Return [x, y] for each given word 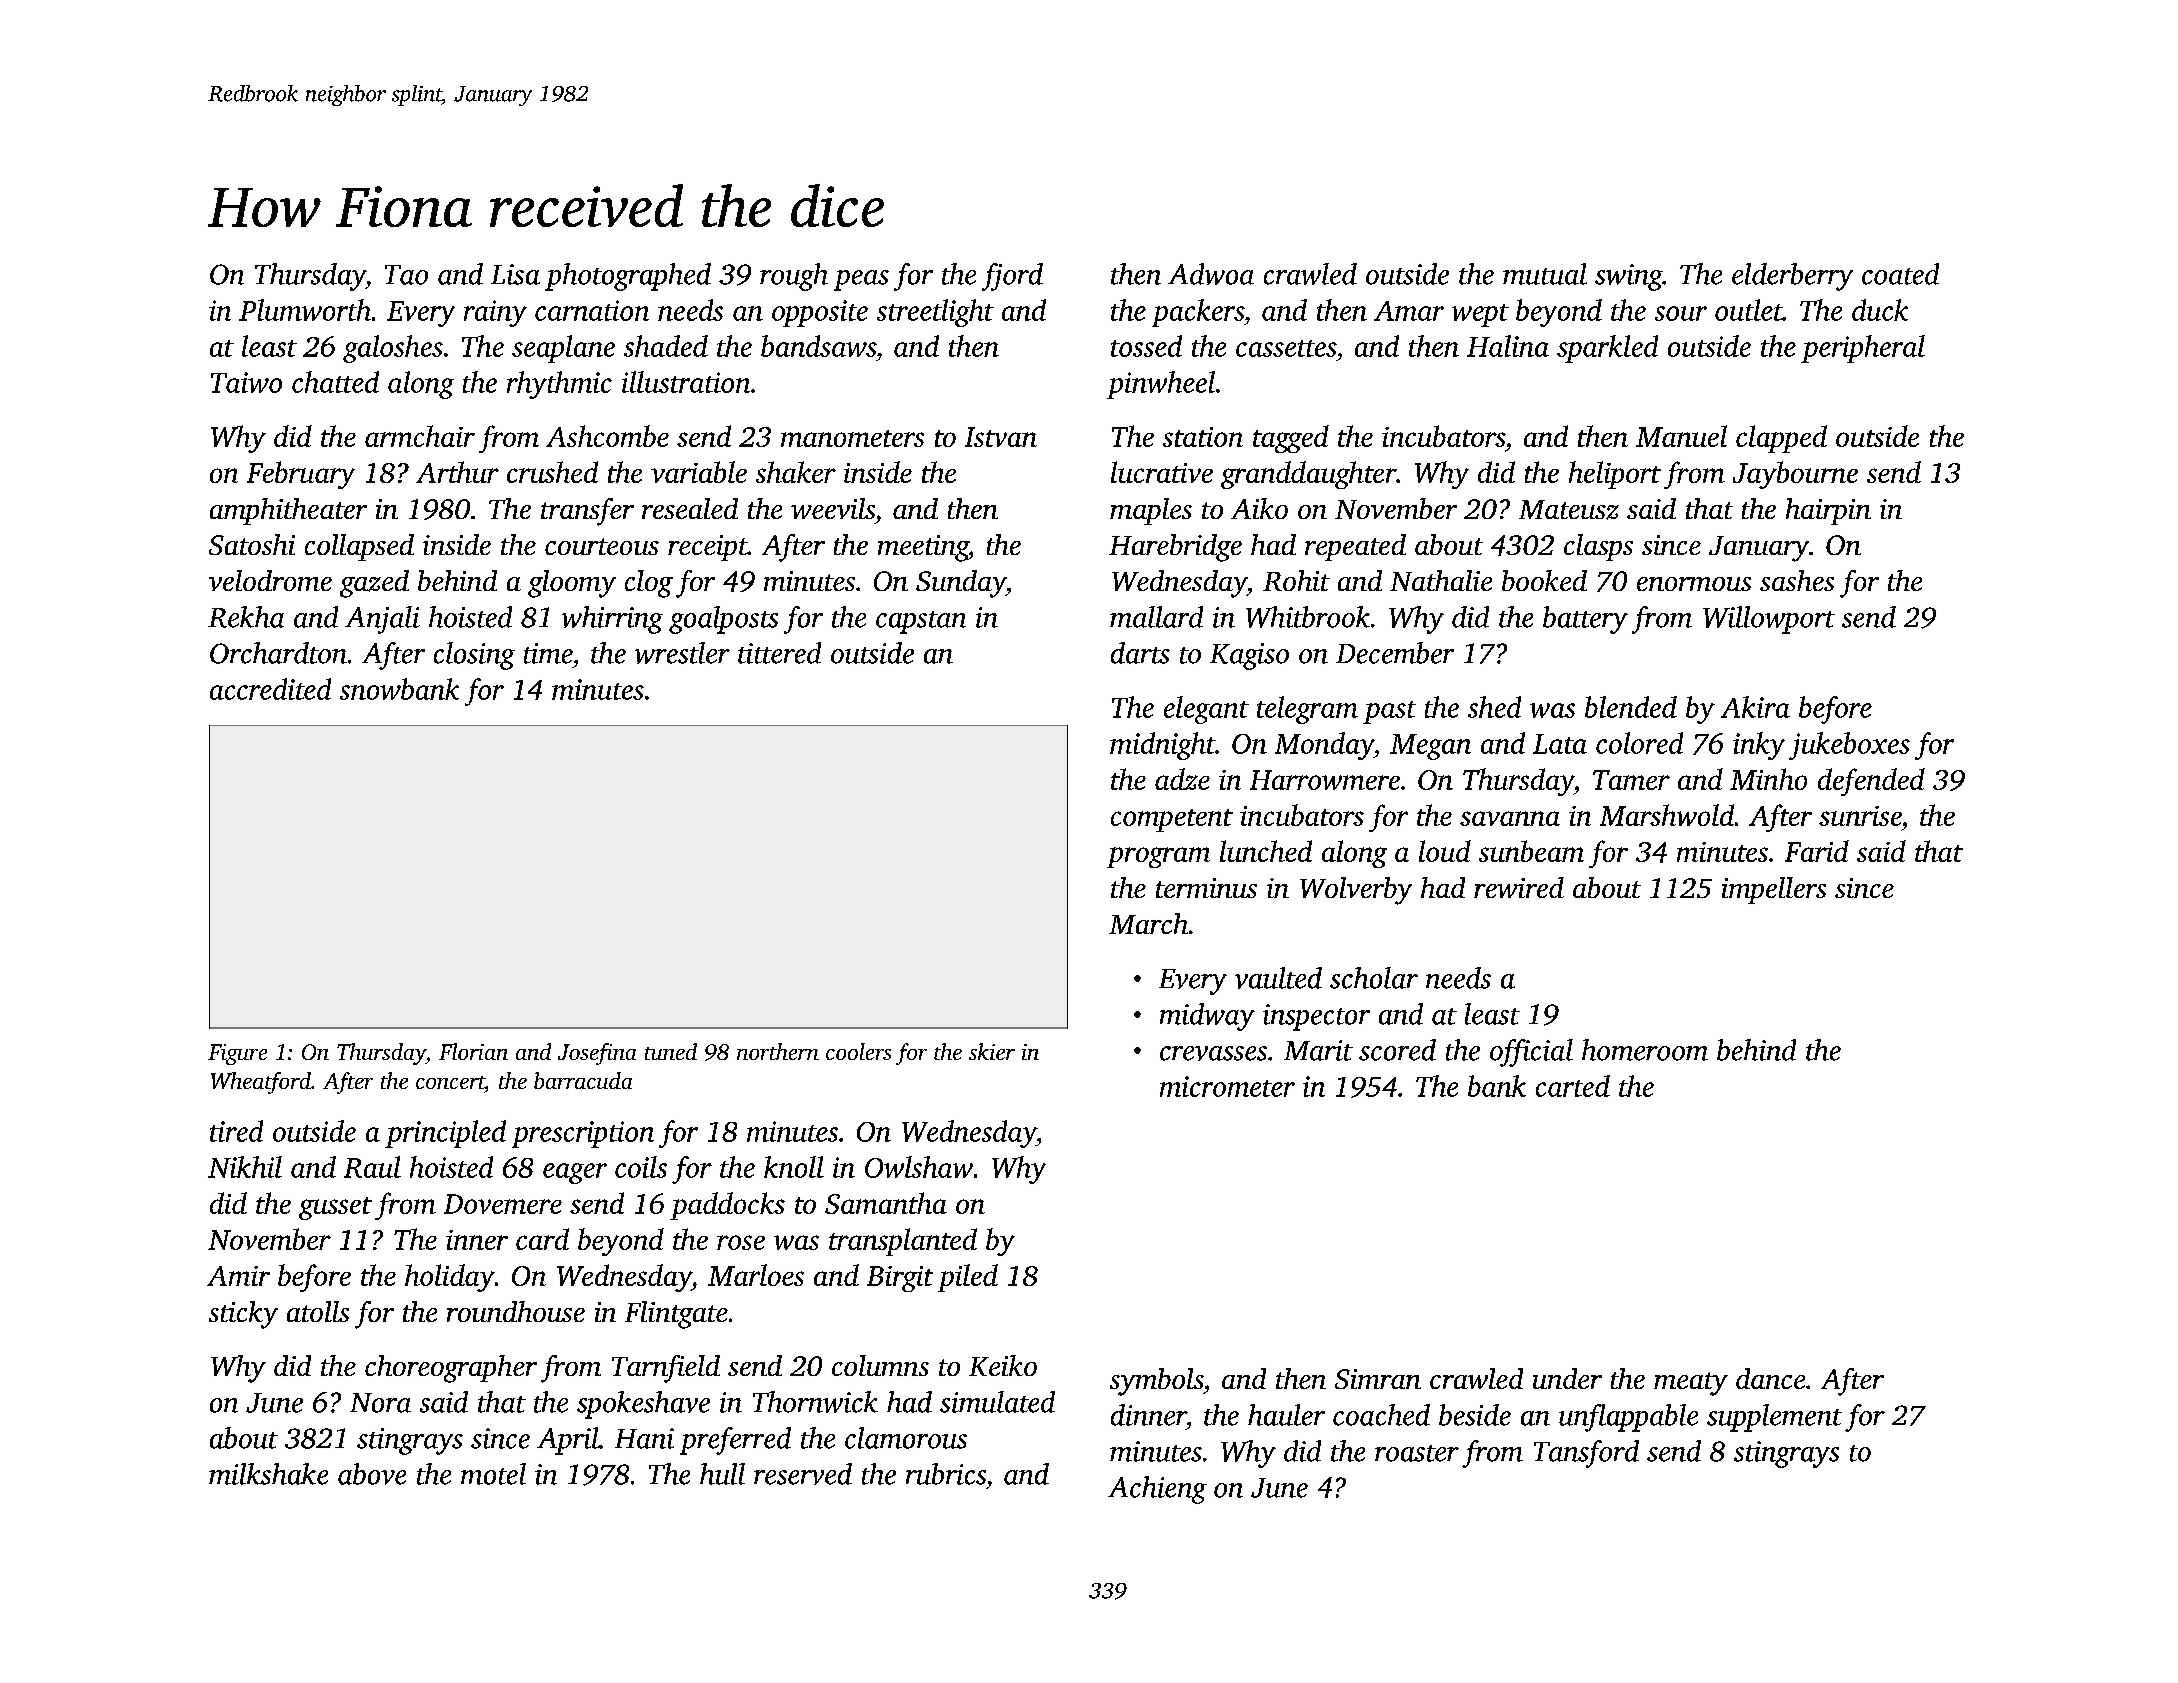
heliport [1615, 475]
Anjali [382, 620]
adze [1182, 779]
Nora [380, 1403]
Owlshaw [919, 1167]
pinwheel [1161, 385]
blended [1631, 707]
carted [1573, 1086]
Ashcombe [607, 436]
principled [445, 1134]
